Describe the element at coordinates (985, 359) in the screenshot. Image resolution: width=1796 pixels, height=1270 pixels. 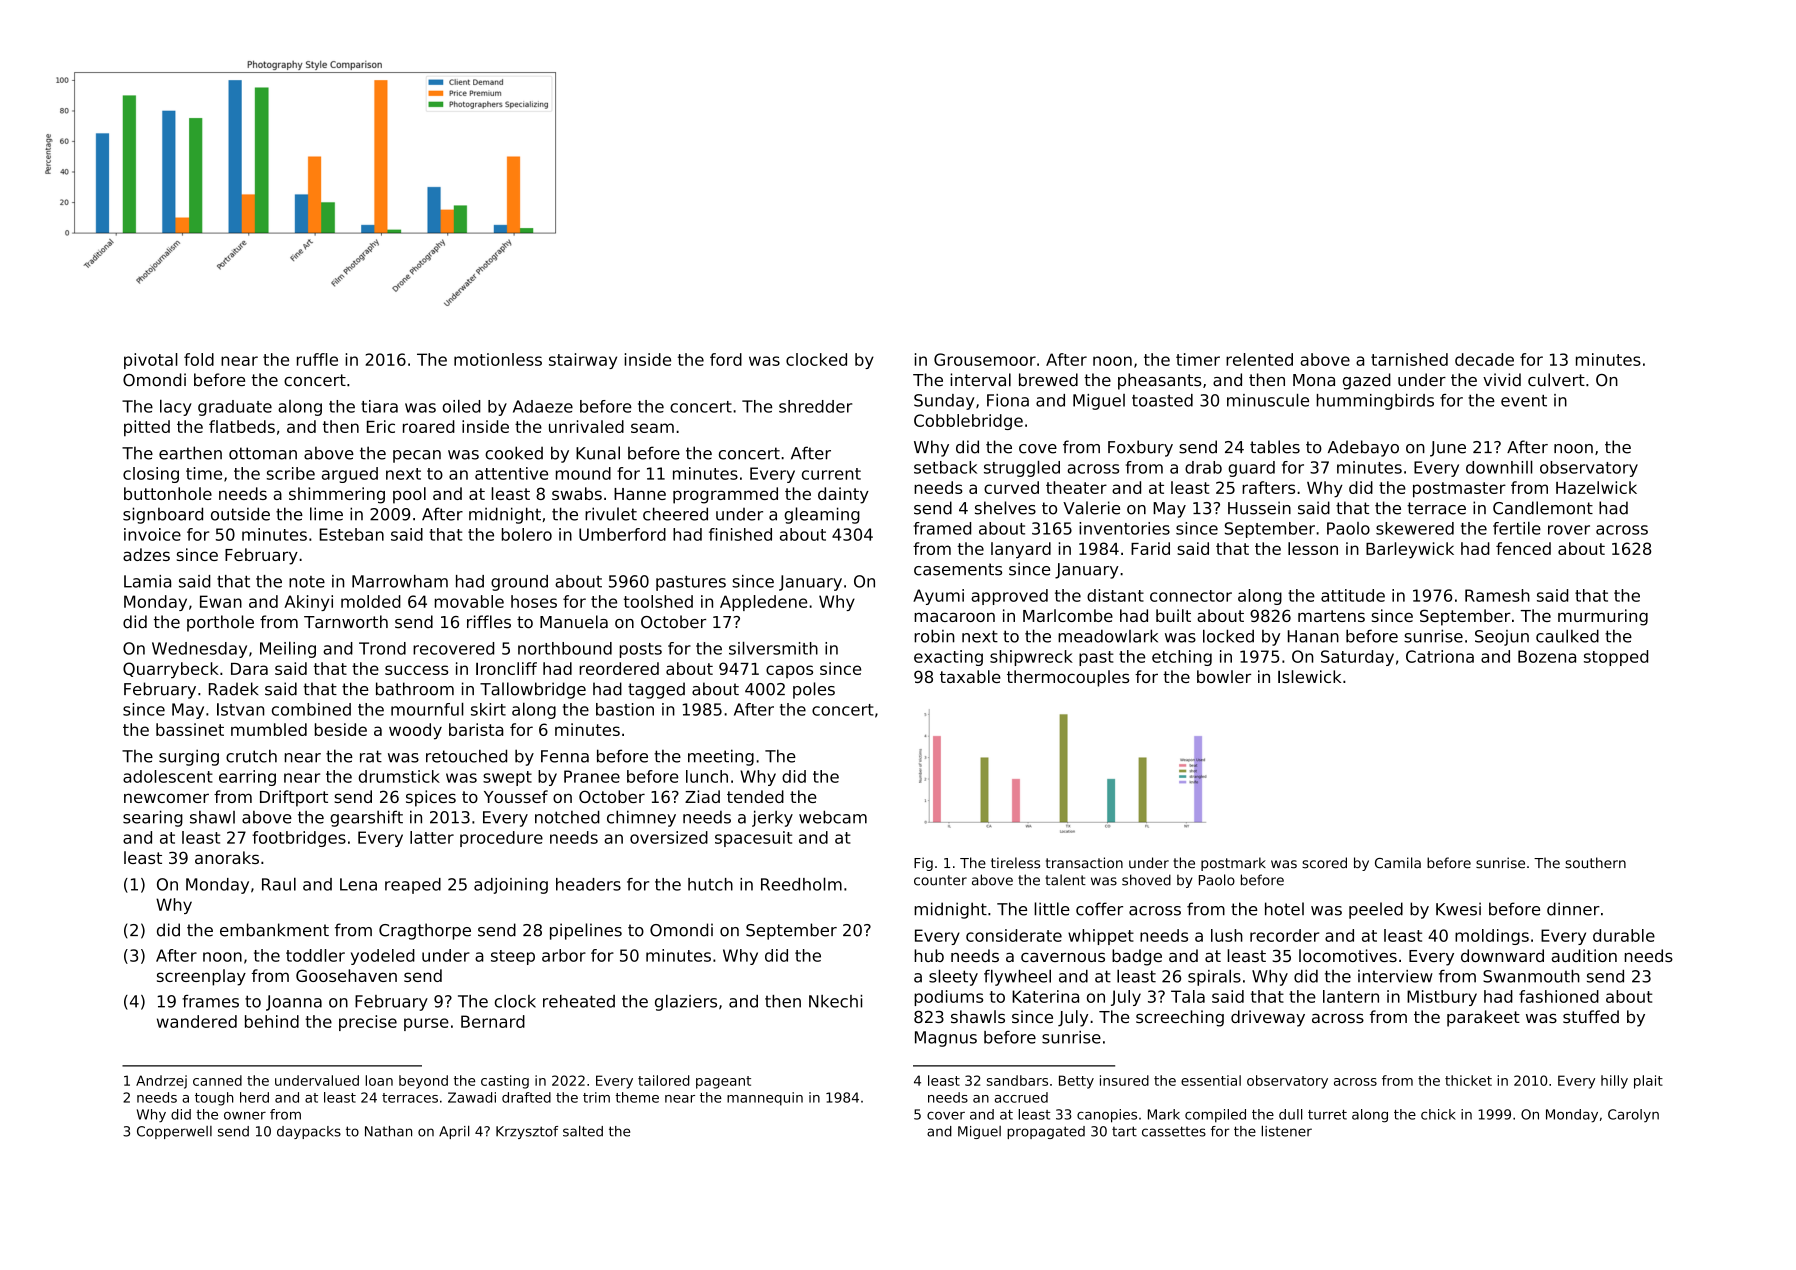
I see `Grousemoor` at that location.
